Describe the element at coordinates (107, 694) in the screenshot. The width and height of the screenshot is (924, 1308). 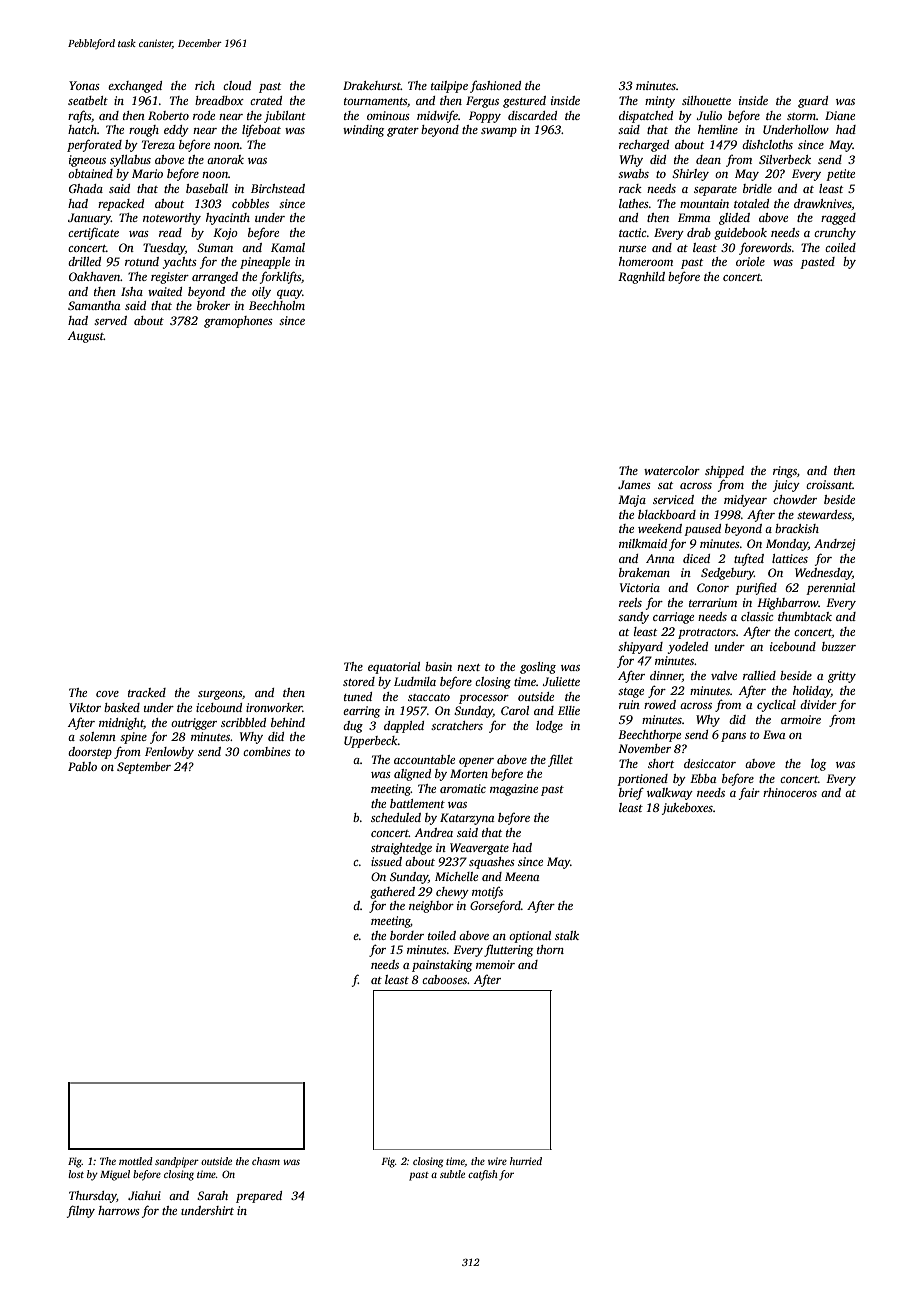
I see `cove` at that location.
